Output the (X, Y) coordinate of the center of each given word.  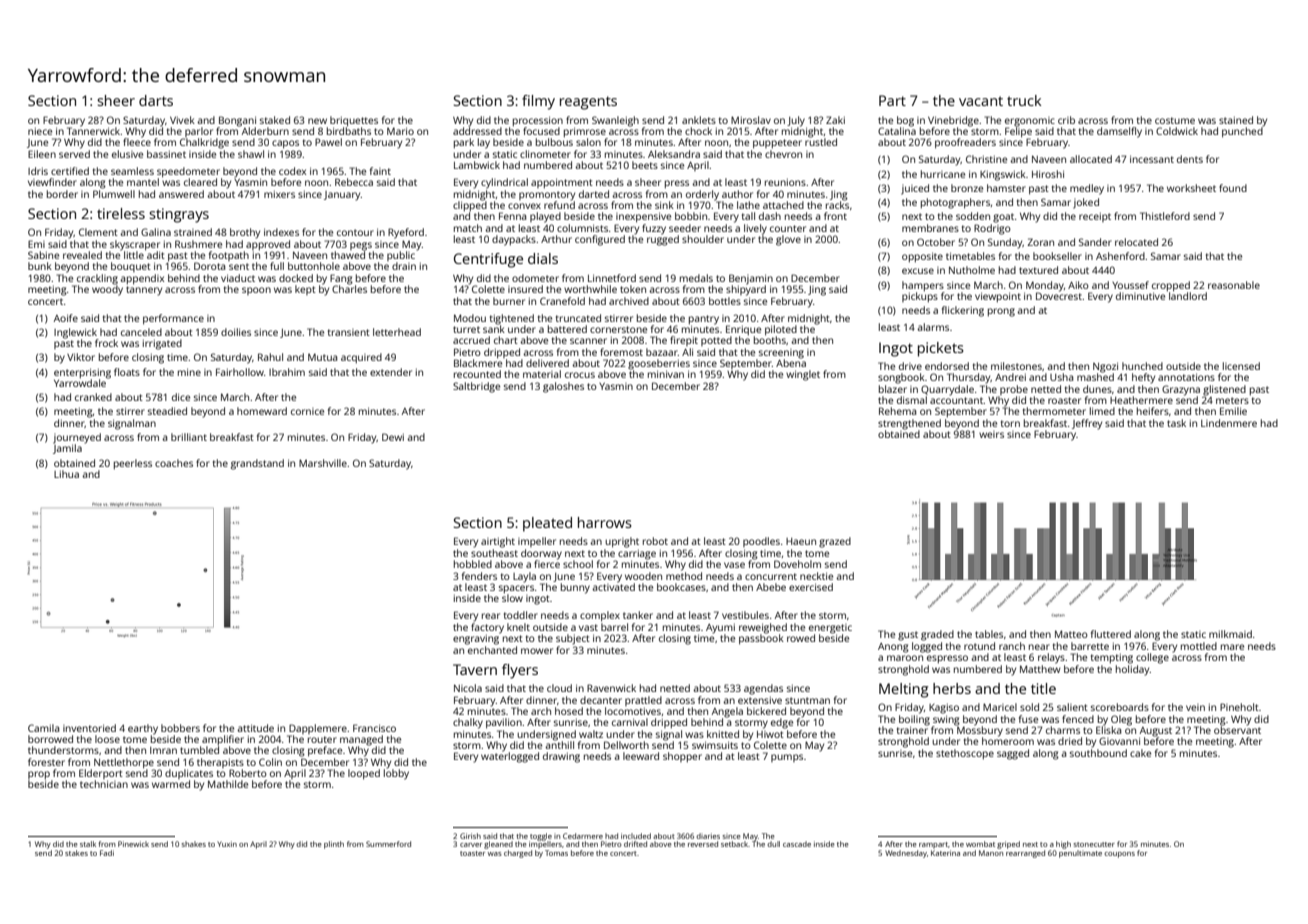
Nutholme (972, 270)
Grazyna (1181, 390)
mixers (279, 194)
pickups (920, 297)
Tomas (556, 853)
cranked (93, 397)
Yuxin (227, 844)
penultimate (1080, 854)
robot (655, 541)
